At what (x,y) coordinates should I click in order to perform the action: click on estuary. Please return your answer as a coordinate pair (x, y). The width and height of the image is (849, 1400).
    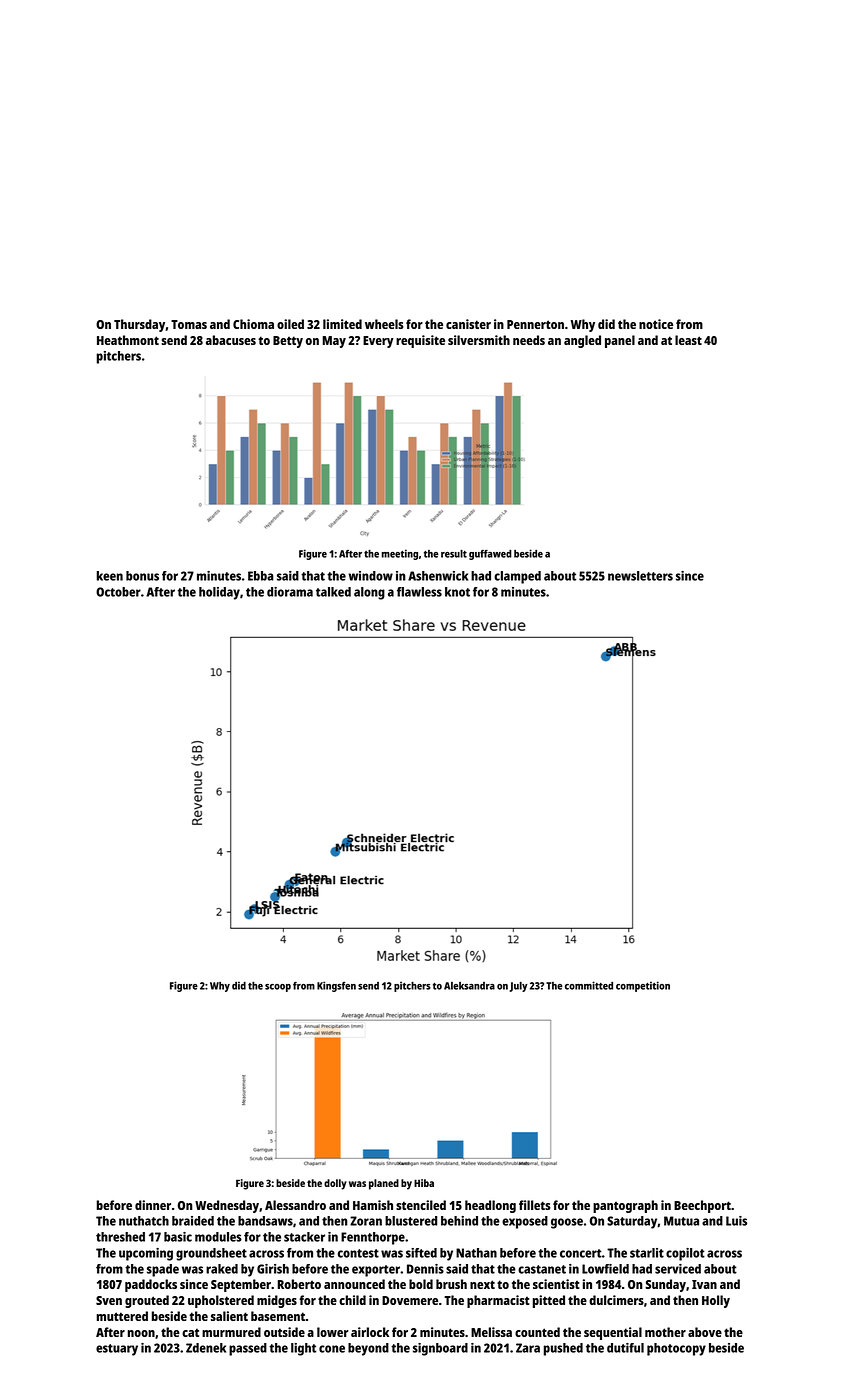
    Looking at the image, I should click on (117, 1350).
